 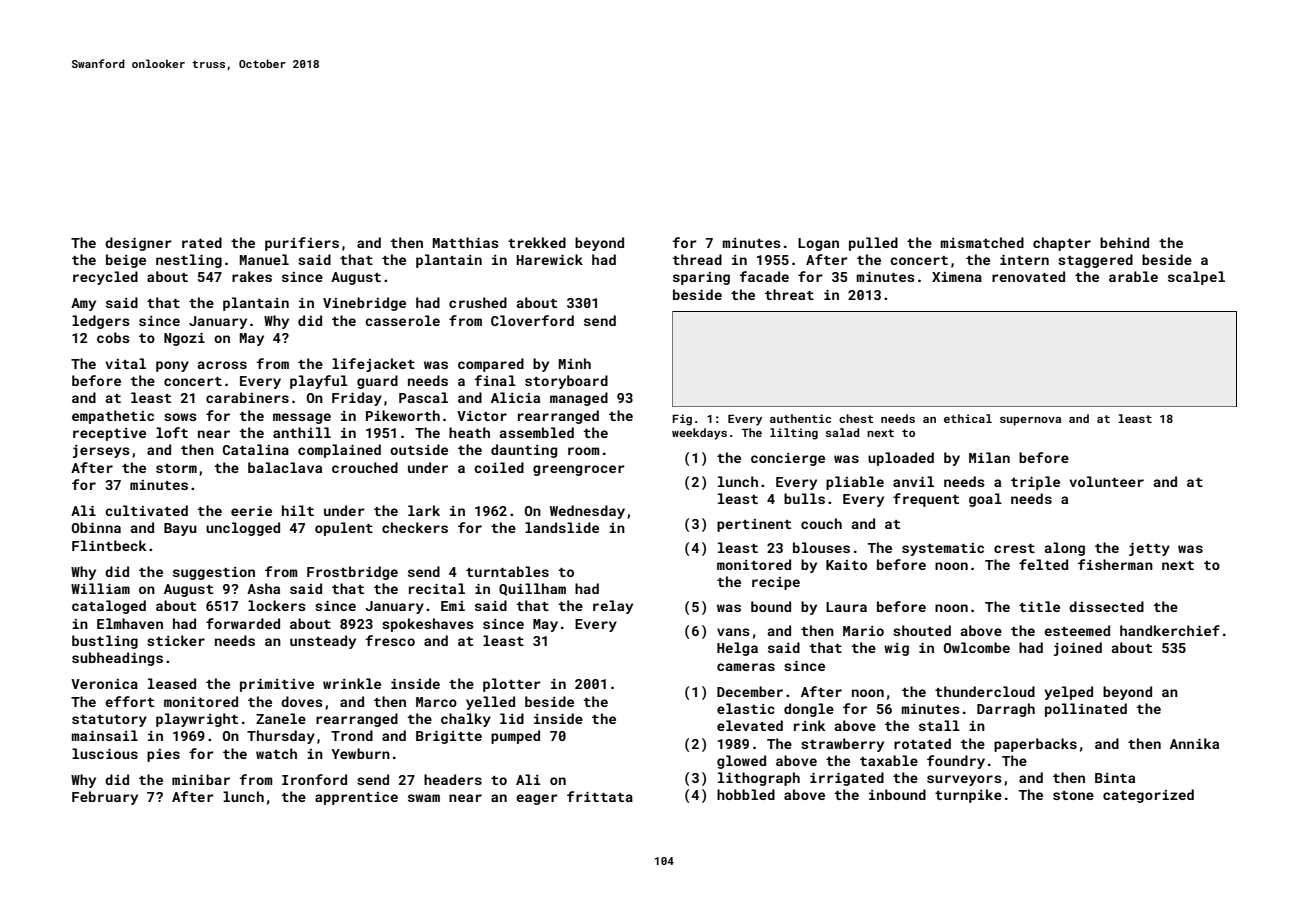 What do you see at coordinates (281, 737) in the page?
I see `Thursday` at bounding box center [281, 737].
